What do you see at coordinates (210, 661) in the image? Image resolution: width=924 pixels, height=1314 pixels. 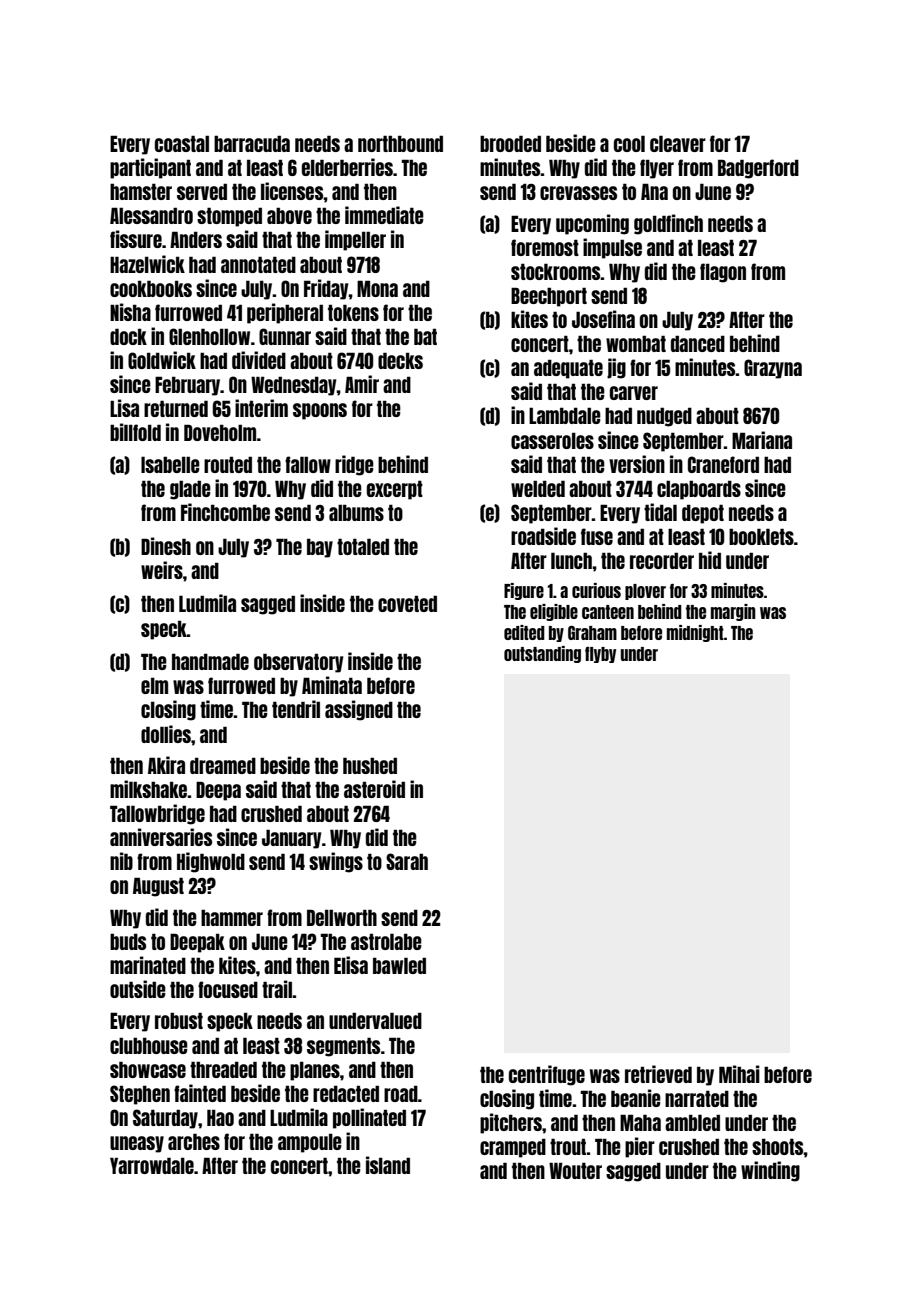 I see `handmade` at bounding box center [210, 661].
